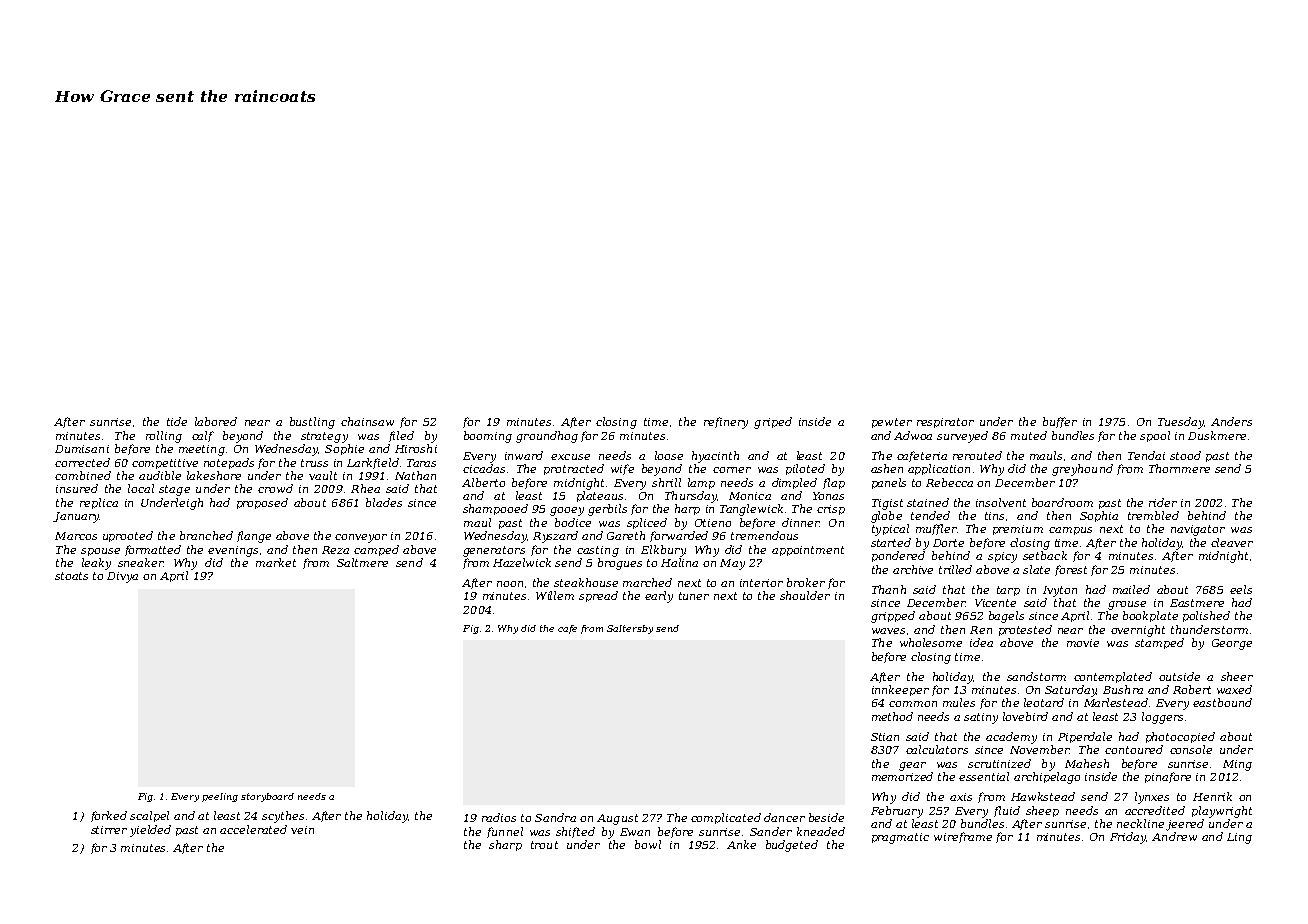 Image resolution: width=1308 pixels, height=924 pixels. Describe the element at coordinates (71, 576) in the screenshot. I see `stoats` at that location.
